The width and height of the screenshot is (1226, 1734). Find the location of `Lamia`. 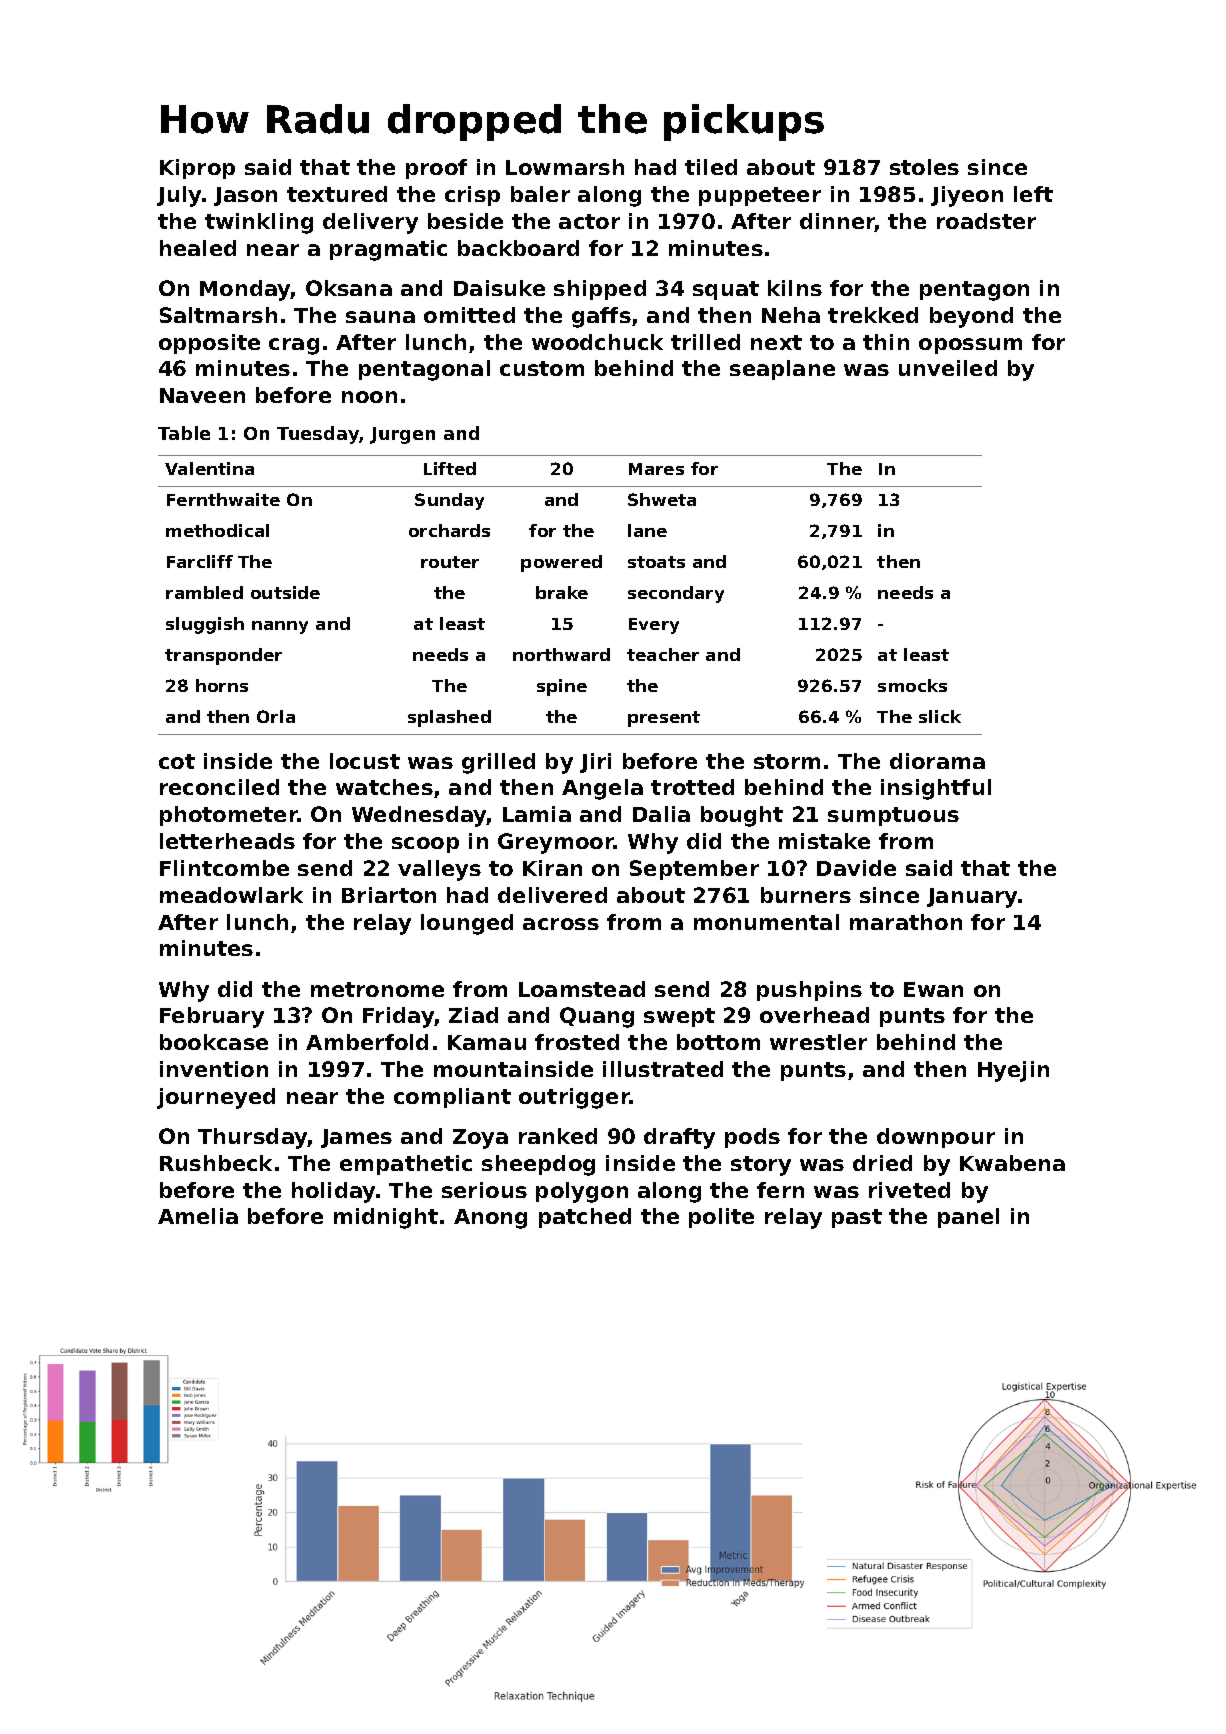

Lamia is located at coordinates (537, 814).
